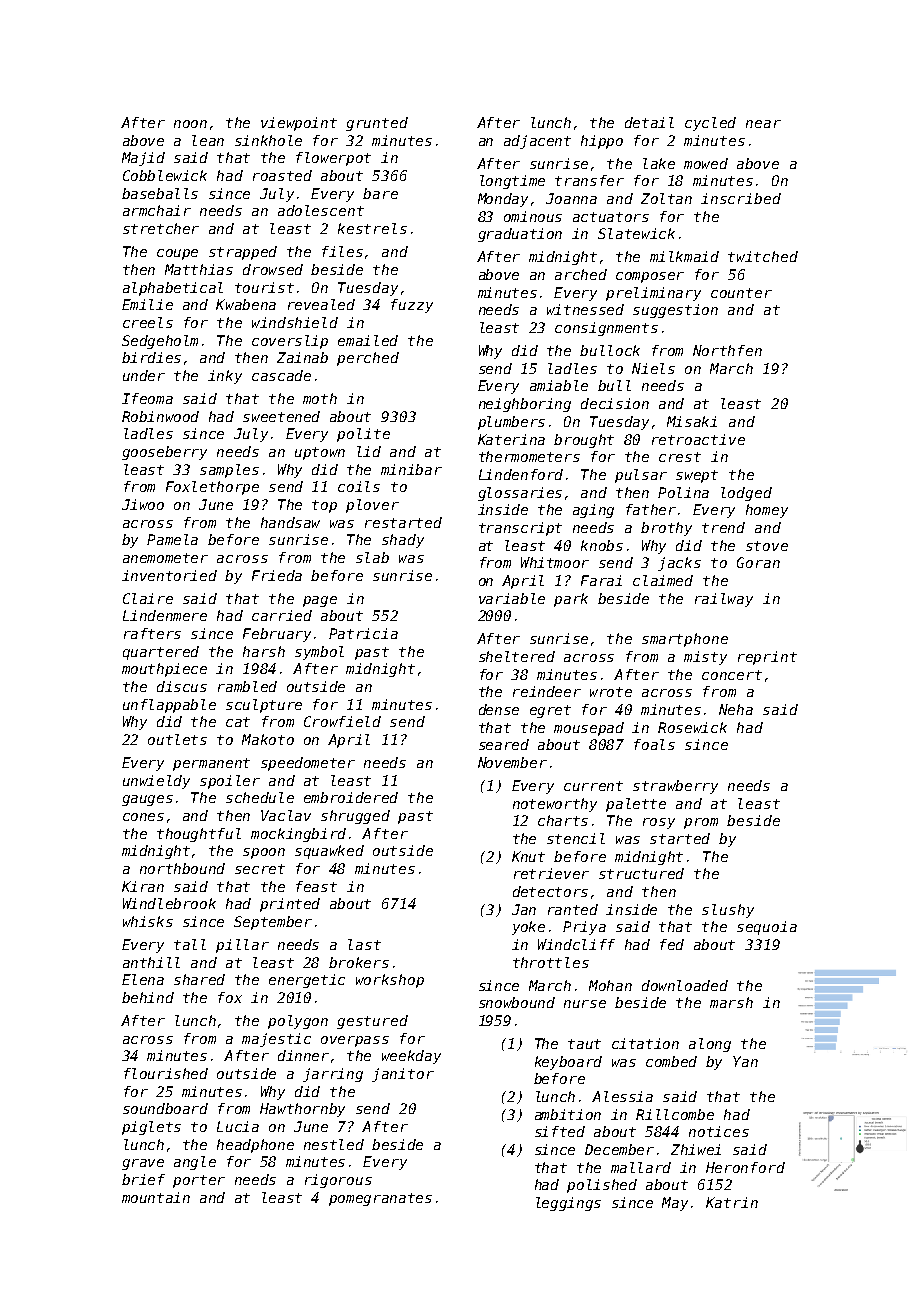 The width and height of the document is (924, 1308). Describe the element at coordinates (528, 928) in the document. I see `yoke` at that location.
